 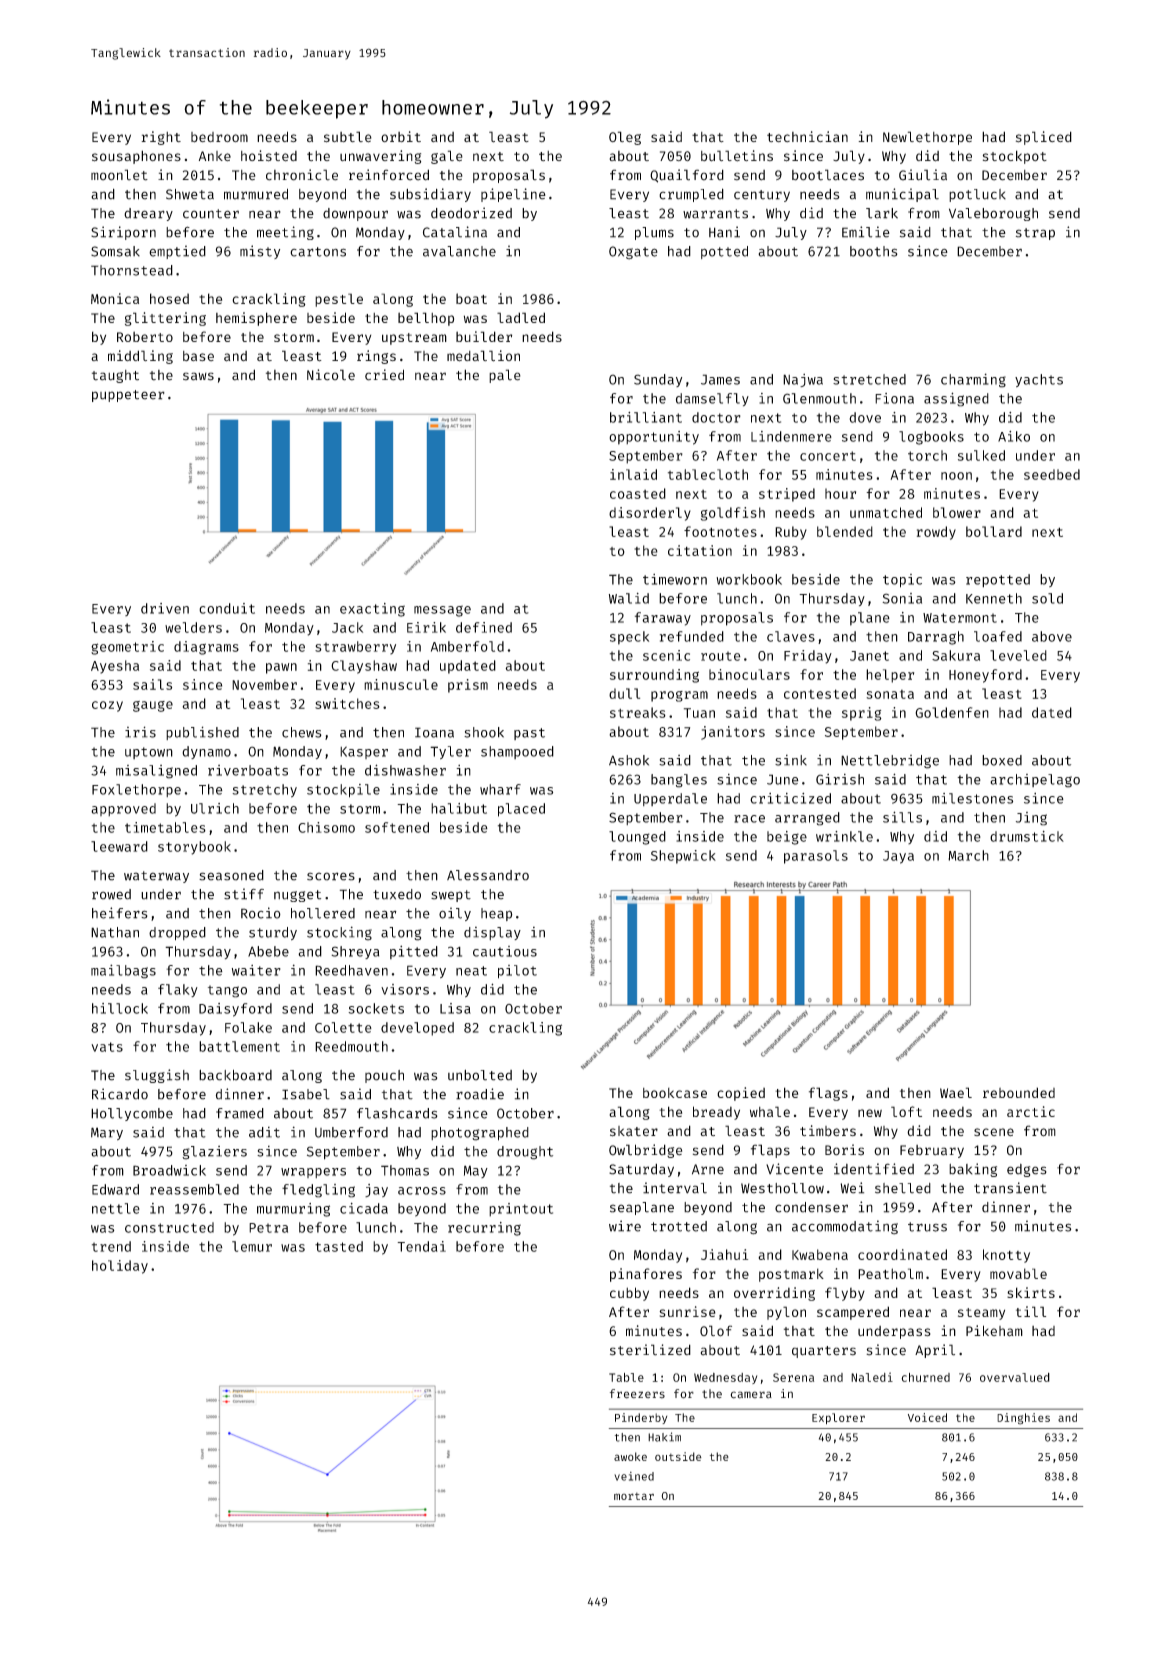 I want to click on rebounded, so click(x=1019, y=1092).
